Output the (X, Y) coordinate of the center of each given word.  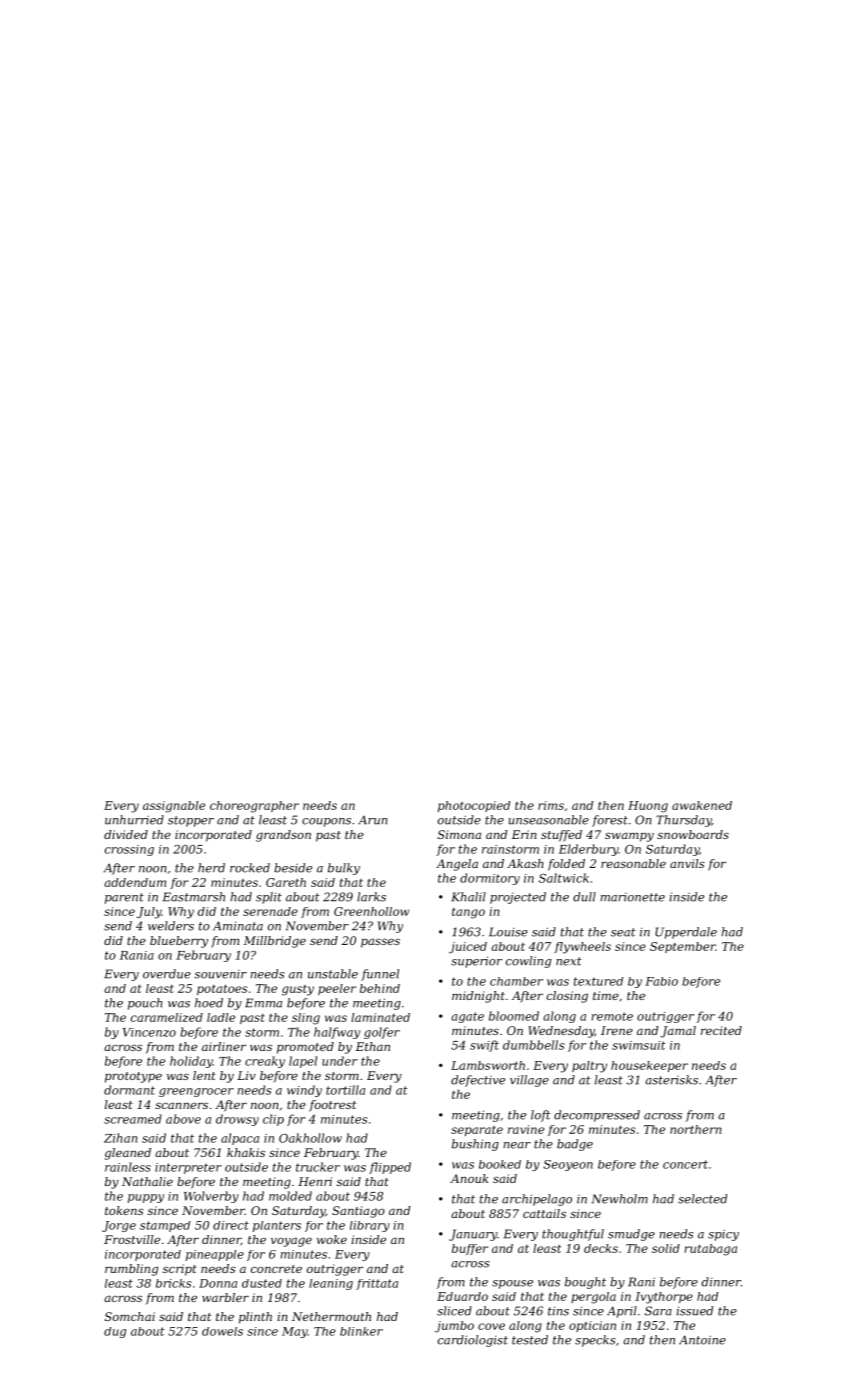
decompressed (597, 1116)
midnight (478, 997)
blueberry (179, 942)
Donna (218, 1283)
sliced (454, 1311)
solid (666, 1248)
